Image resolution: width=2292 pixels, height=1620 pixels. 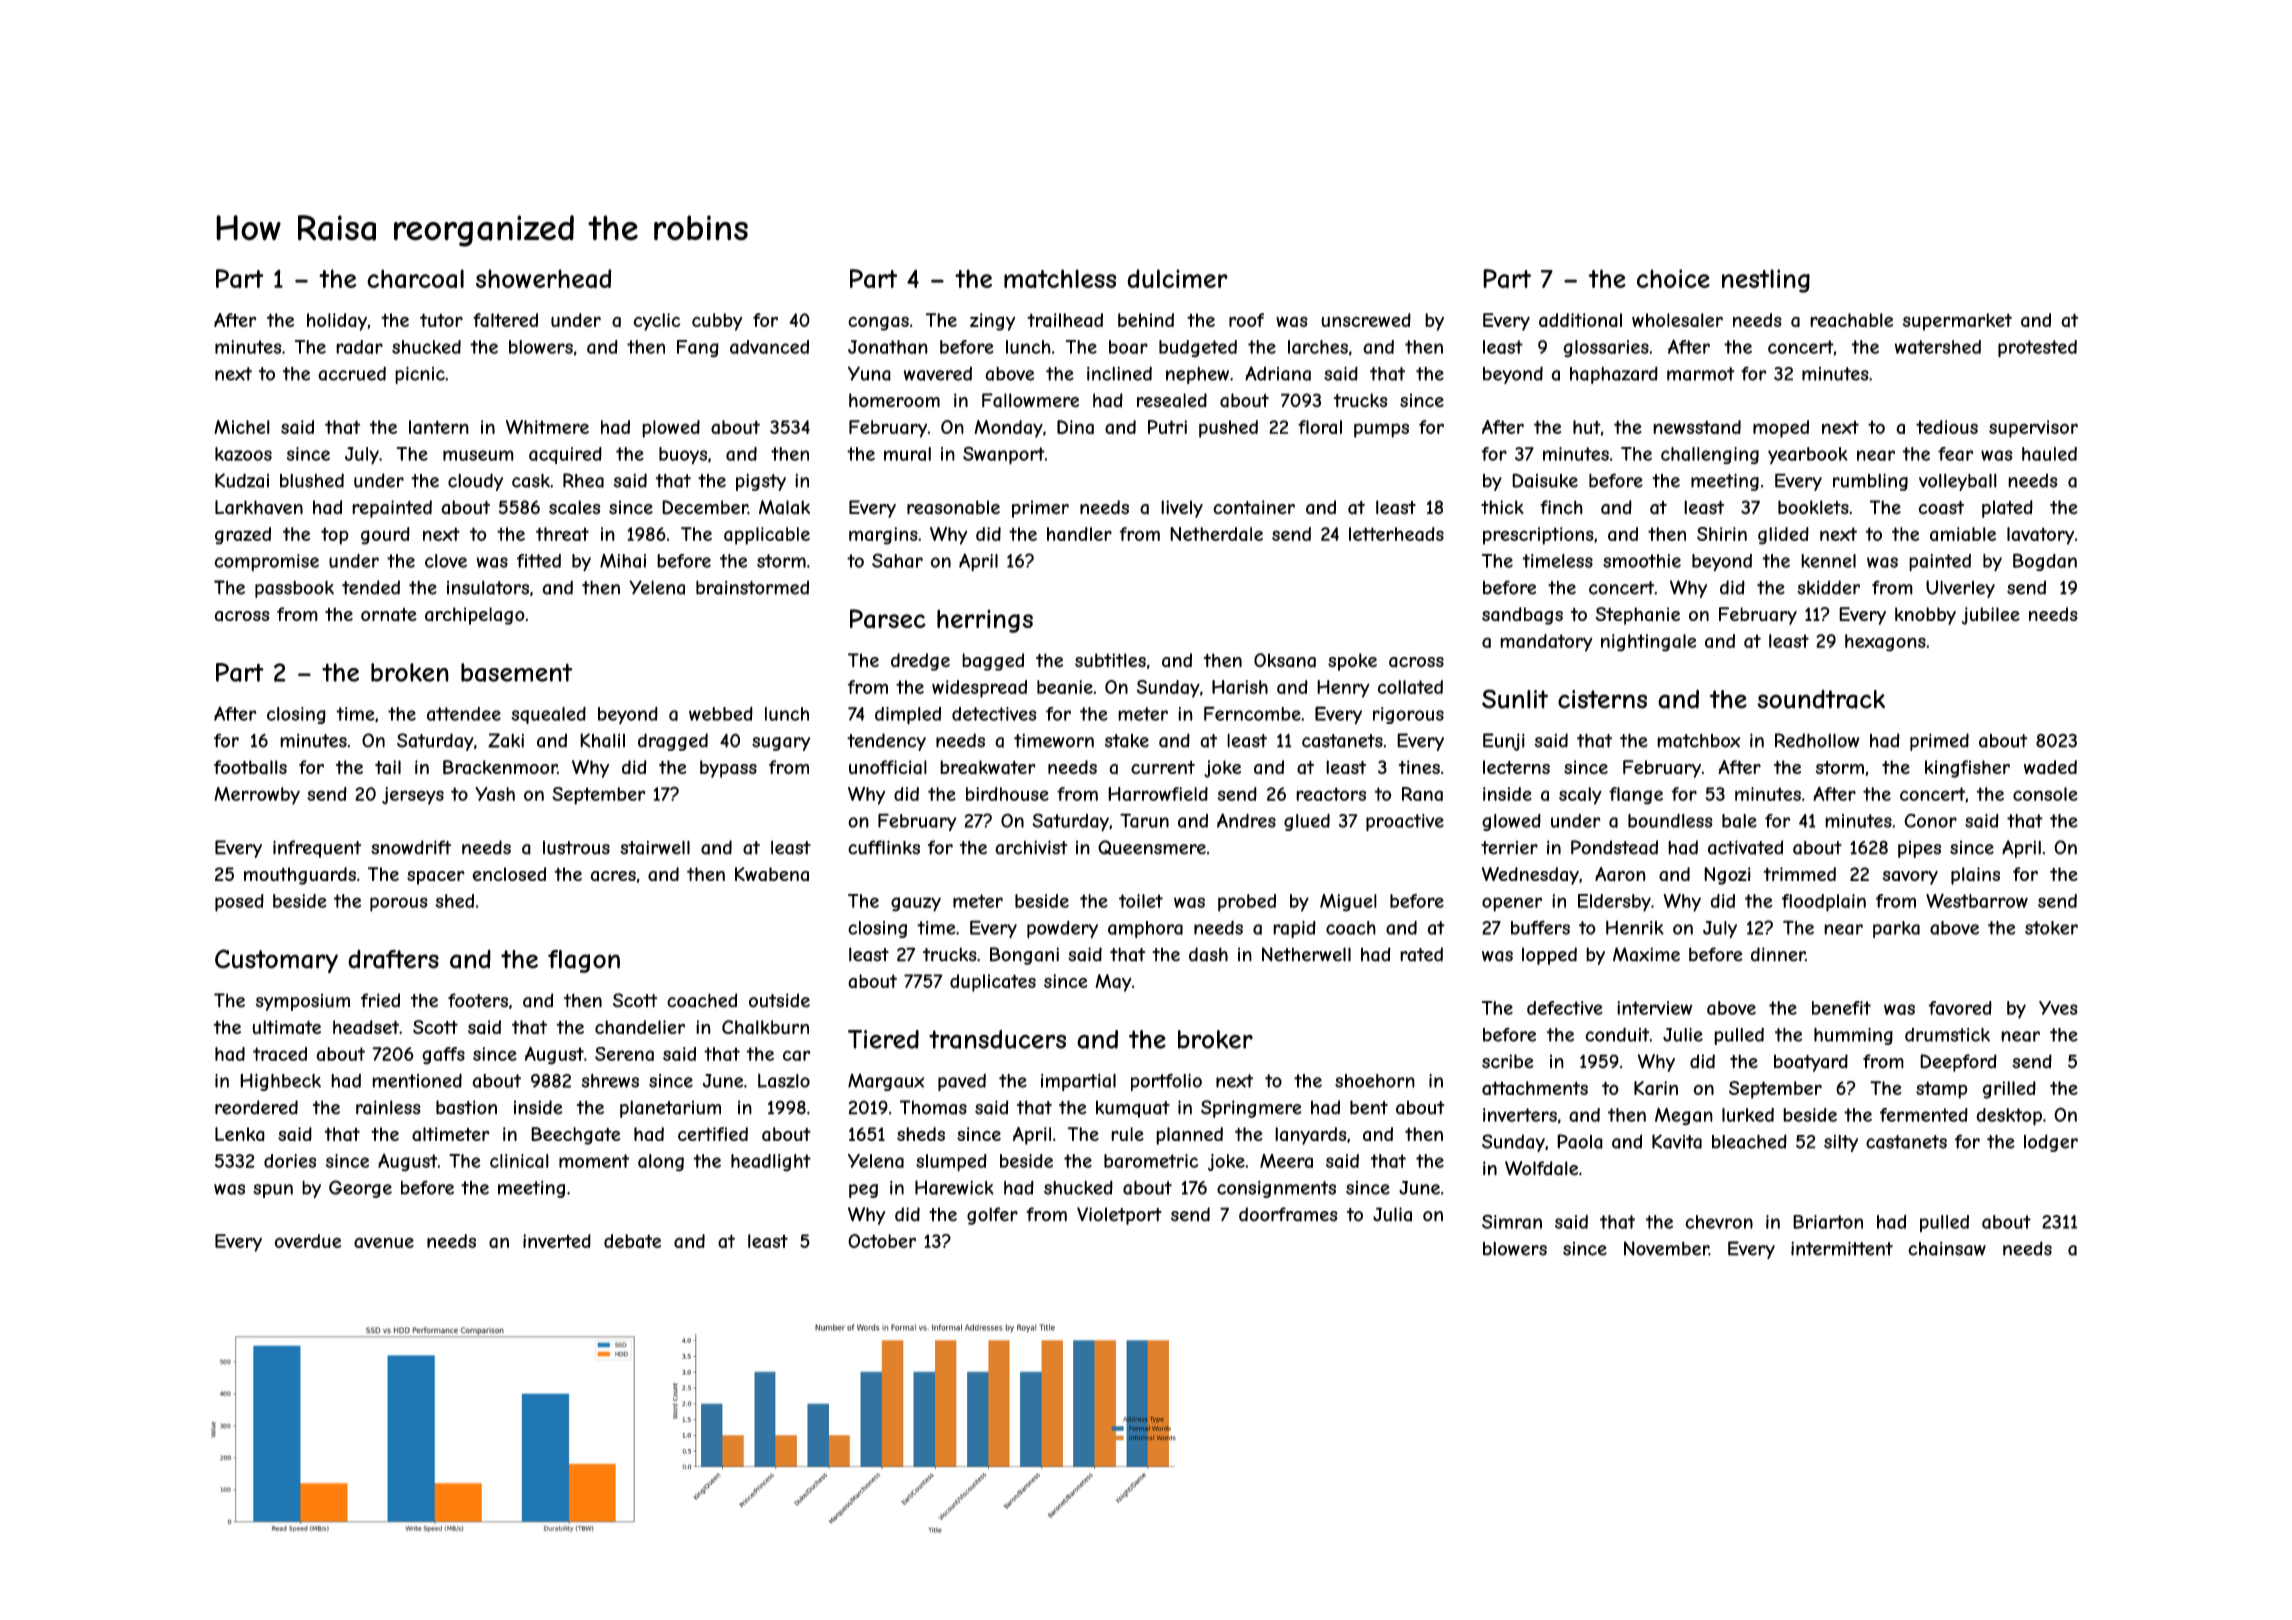 What do you see at coordinates (1288, 1214) in the screenshot?
I see `doorframes` at bounding box center [1288, 1214].
